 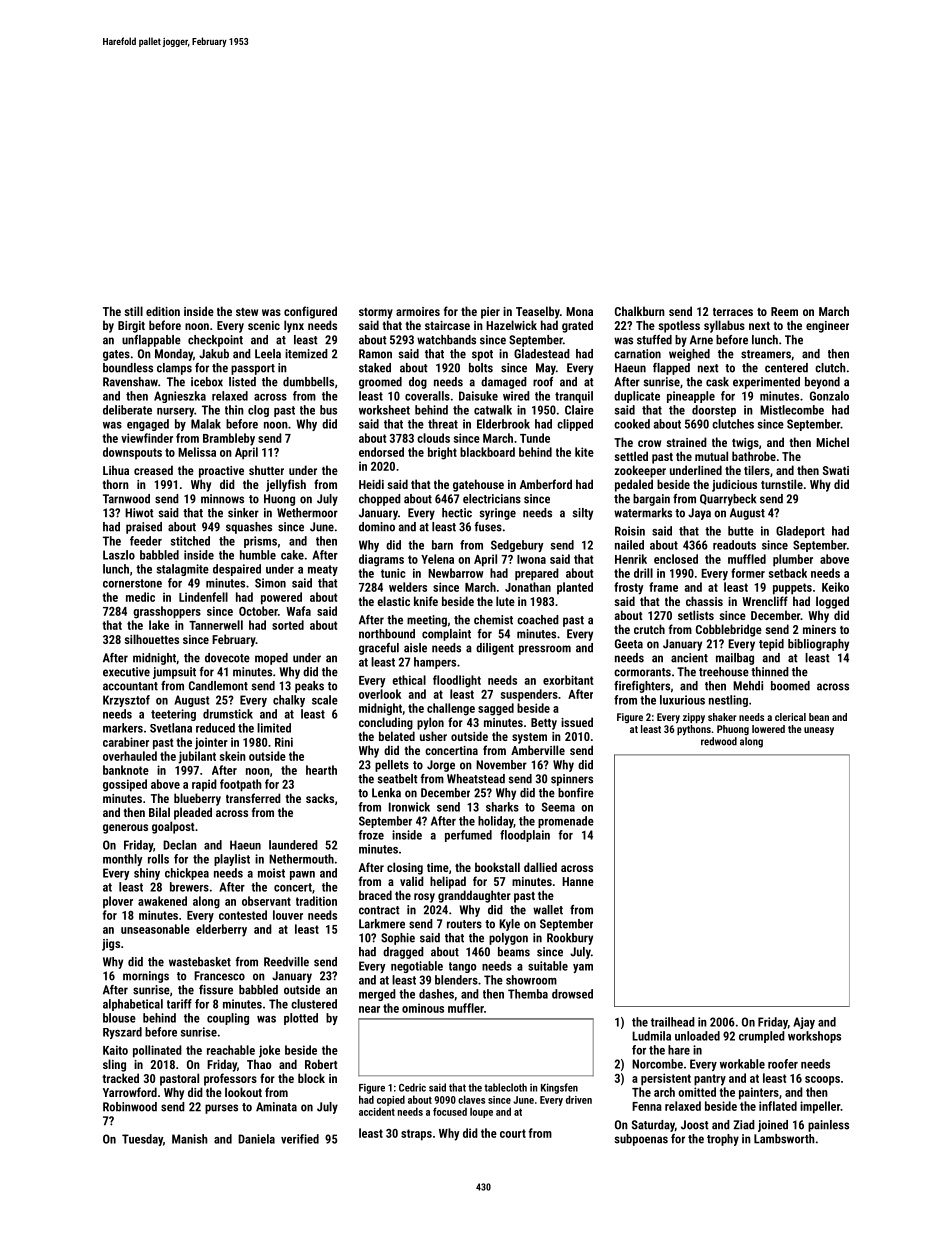 I want to click on sacks, so click(x=320, y=798).
